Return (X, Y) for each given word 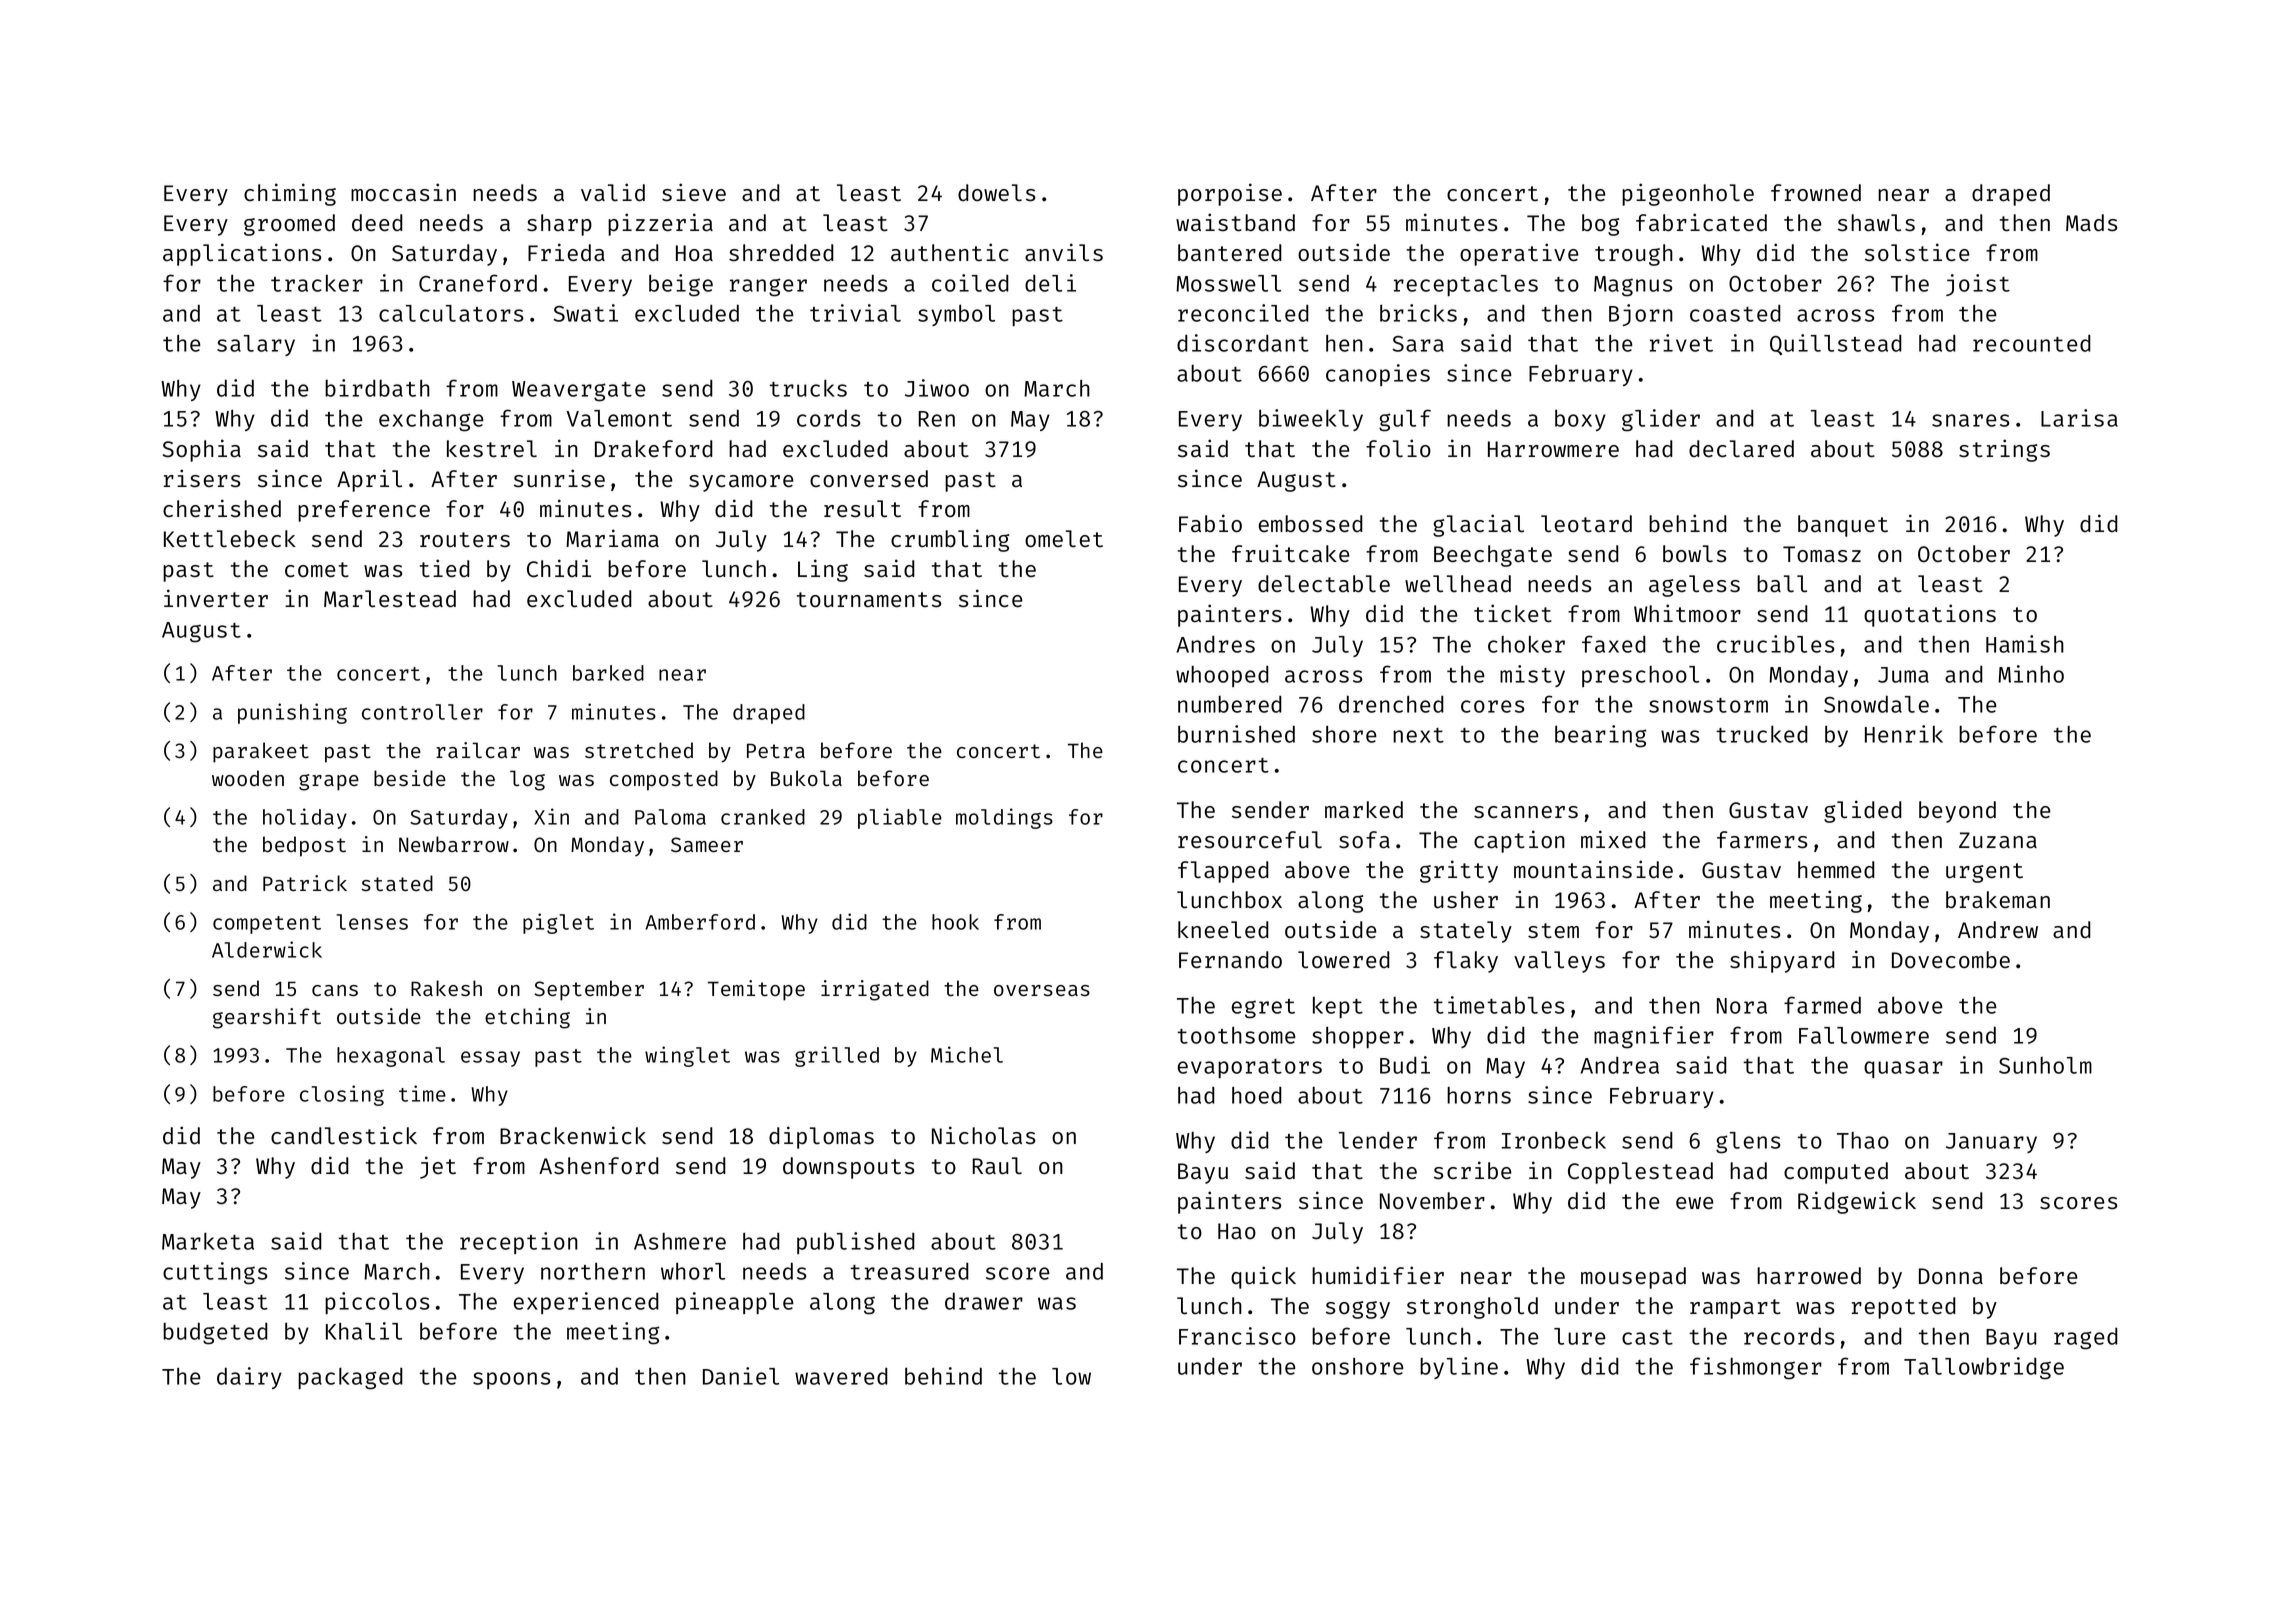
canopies (1378, 375)
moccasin (403, 192)
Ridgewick (1857, 1202)
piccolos (377, 1303)
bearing (1601, 736)
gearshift (267, 1018)
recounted (2032, 343)
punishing (292, 713)
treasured (909, 1271)
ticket (1513, 613)
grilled (837, 1056)
